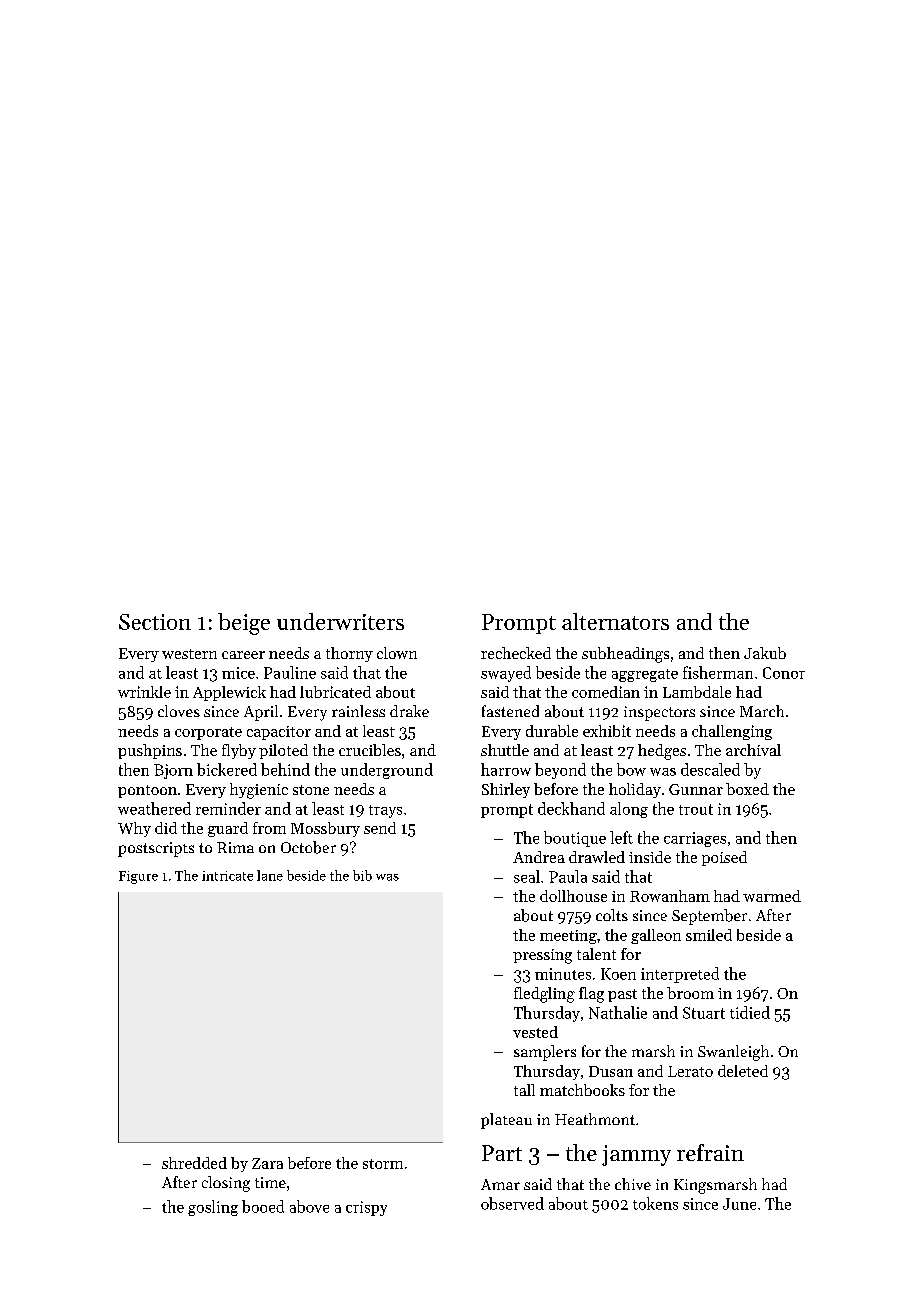 The width and height of the screenshot is (924, 1308). Describe the element at coordinates (631, 769) in the screenshot. I see `bow` at that location.
